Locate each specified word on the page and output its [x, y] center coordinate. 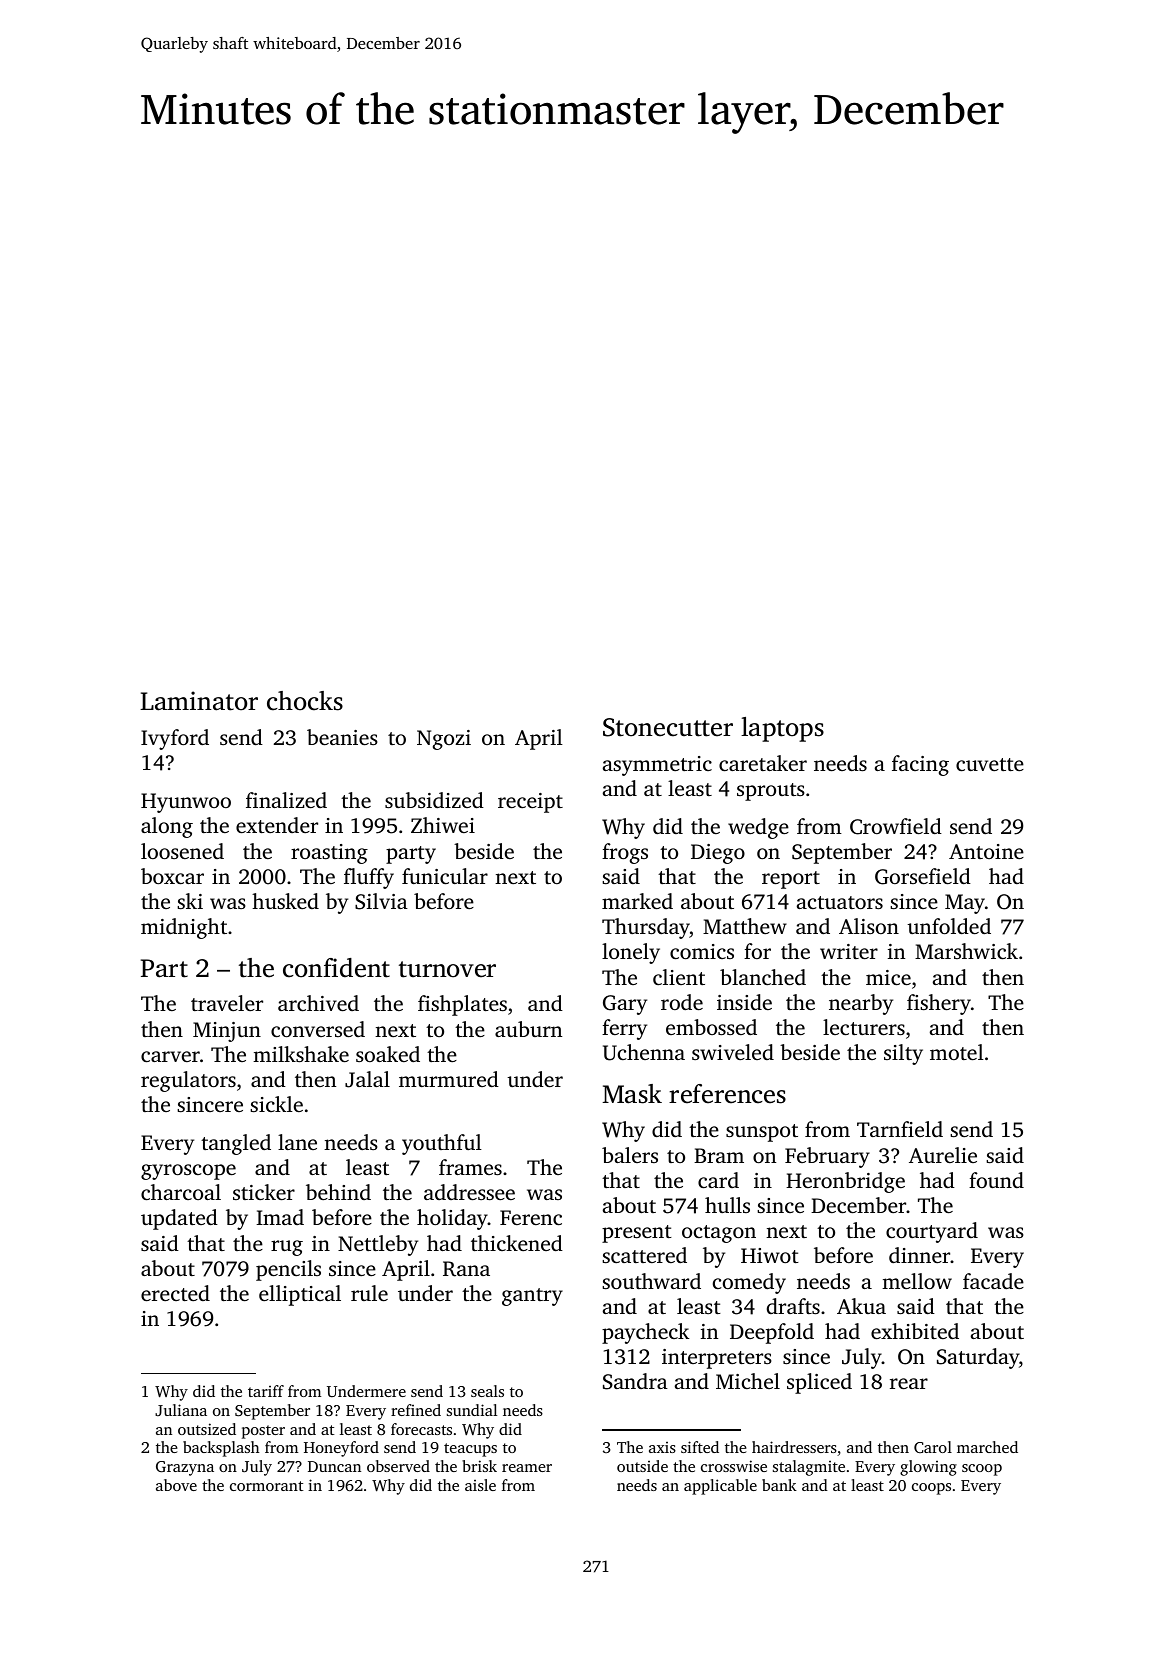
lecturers [864, 1027]
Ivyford [175, 739]
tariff [266, 1391]
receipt [530, 803]
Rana [466, 1269]
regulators [188, 1081]
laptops [782, 729]
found [996, 1180]
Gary [625, 1005]
